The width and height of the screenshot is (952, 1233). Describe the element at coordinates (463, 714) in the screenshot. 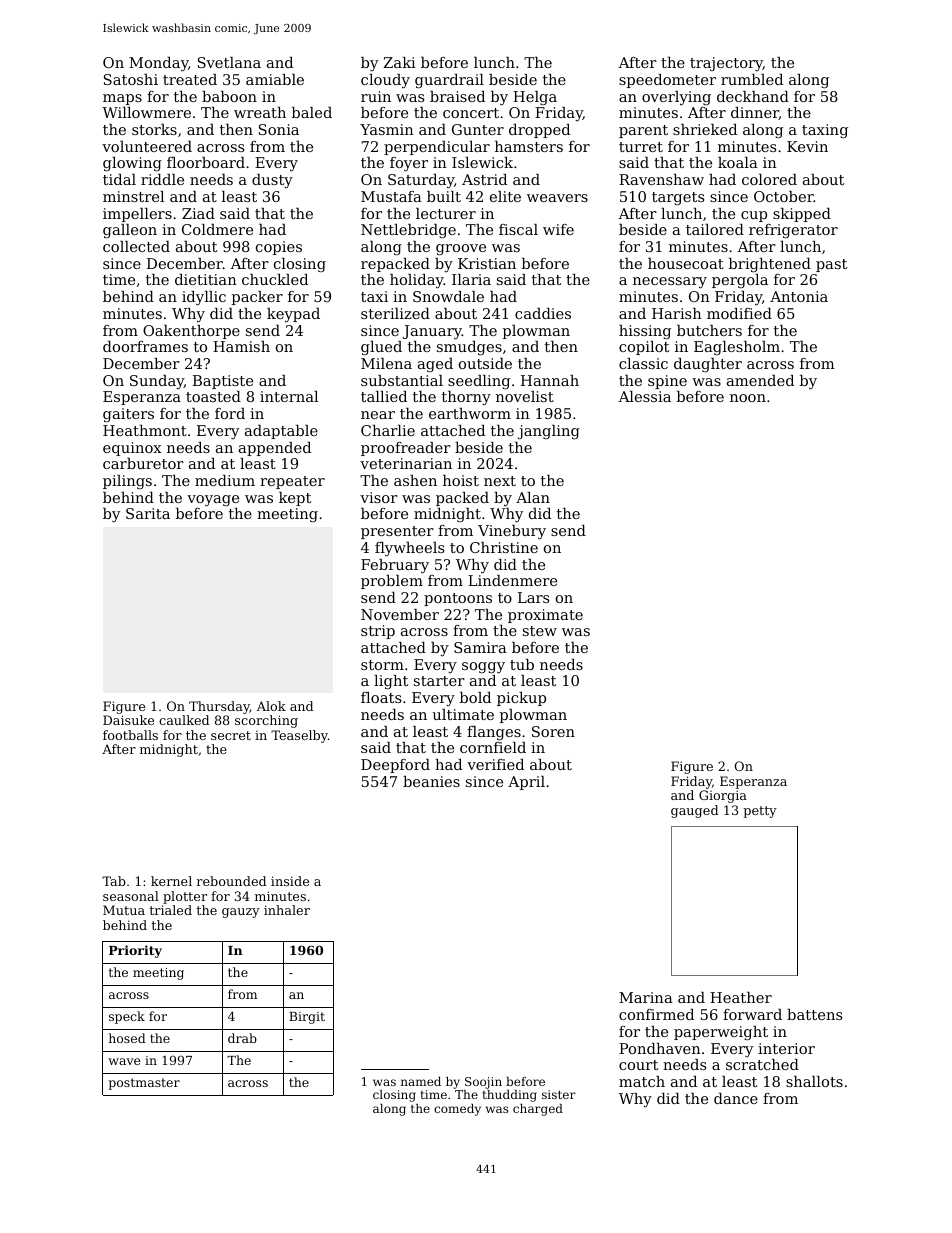

I see `ultimate` at that location.
